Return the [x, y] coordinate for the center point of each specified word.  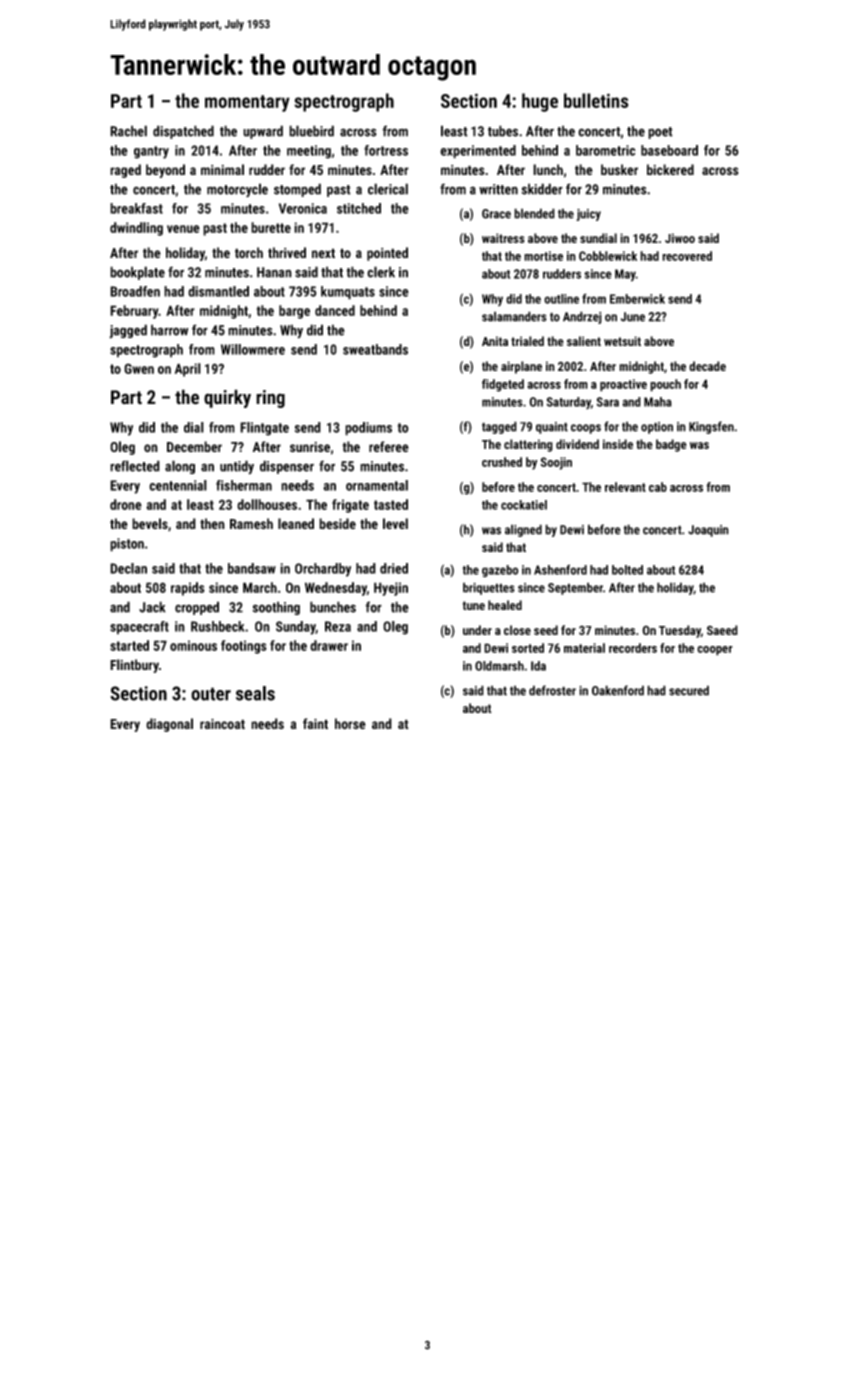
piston [127, 545]
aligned [523, 530]
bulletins [596, 100]
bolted [627, 570]
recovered [687, 256]
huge [540, 102]
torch [249, 252]
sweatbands [375, 349]
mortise [543, 256]
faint [315, 723]
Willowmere [253, 349]
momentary [247, 103]
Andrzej [582, 317]
